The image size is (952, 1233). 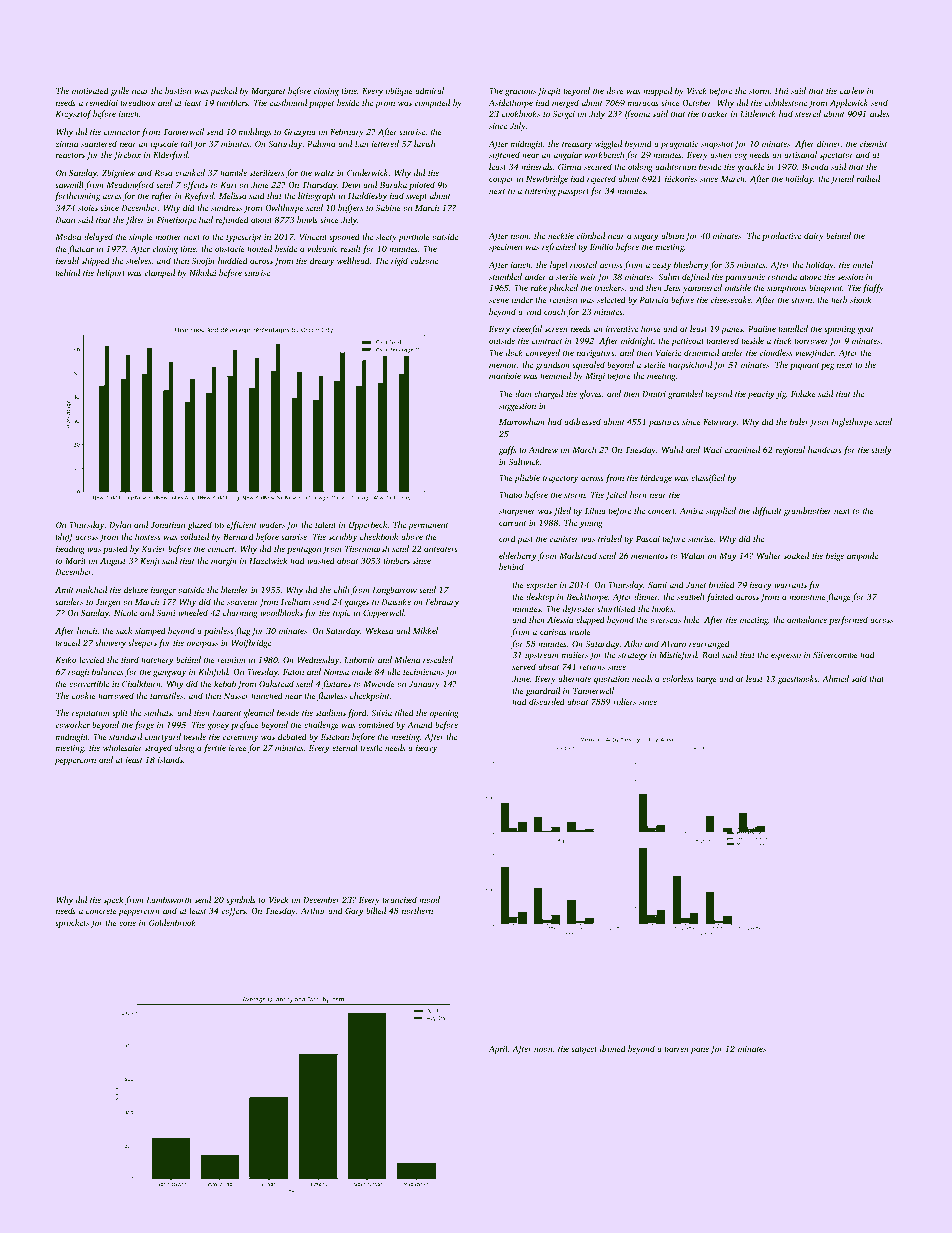 What do you see at coordinates (234, 911) in the screenshot?
I see `coffers` at bounding box center [234, 911].
